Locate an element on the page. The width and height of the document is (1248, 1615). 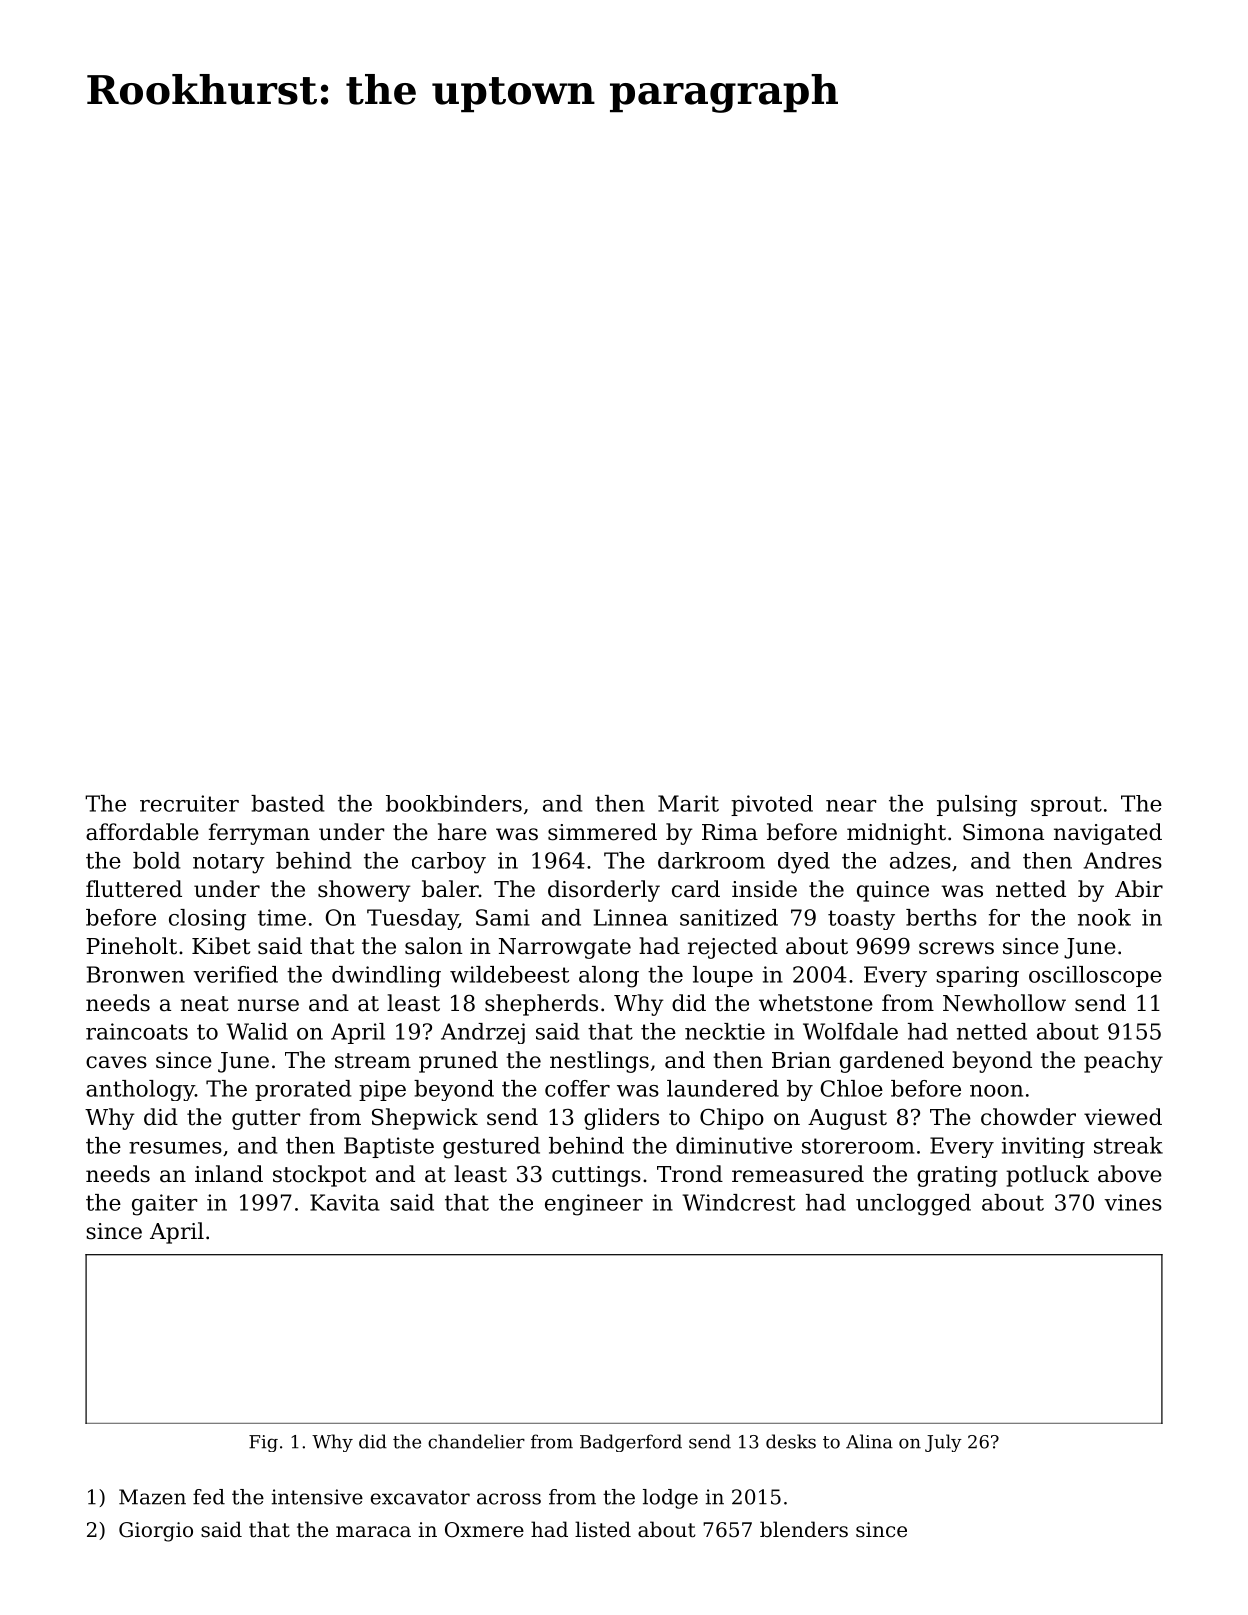
chandelier is located at coordinates (476, 1441).
